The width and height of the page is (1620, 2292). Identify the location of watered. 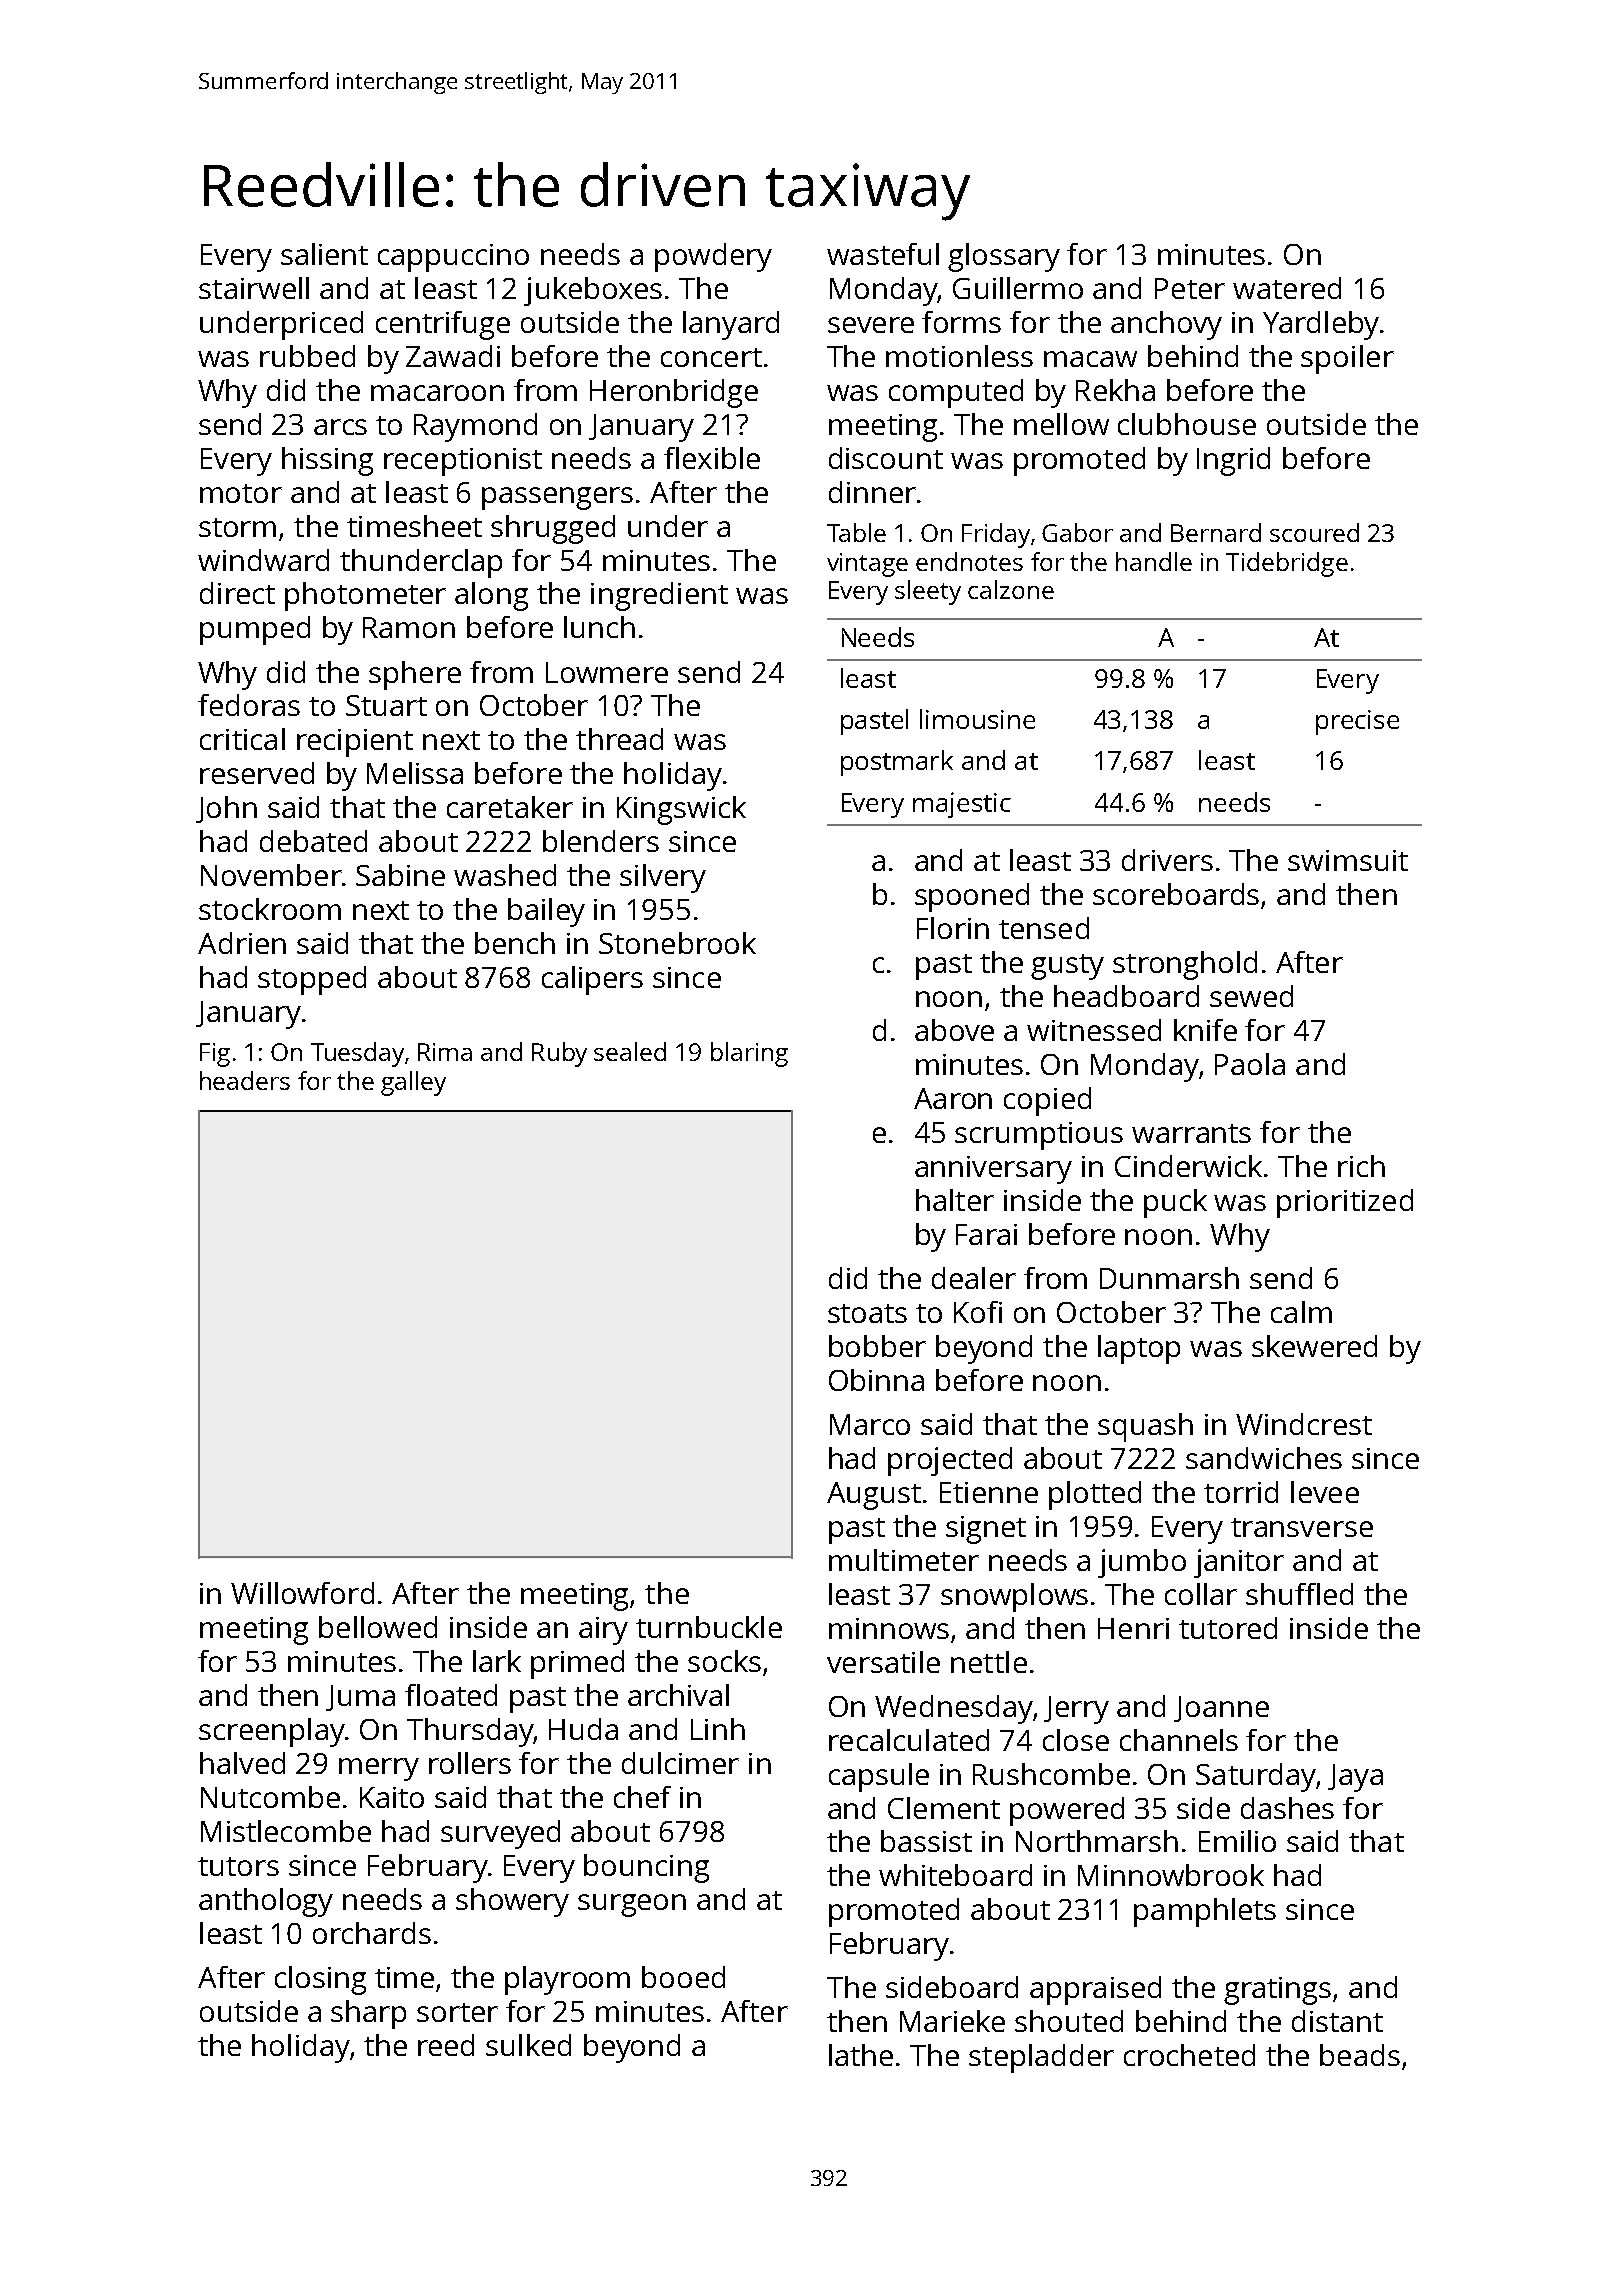
(1287, 288).
